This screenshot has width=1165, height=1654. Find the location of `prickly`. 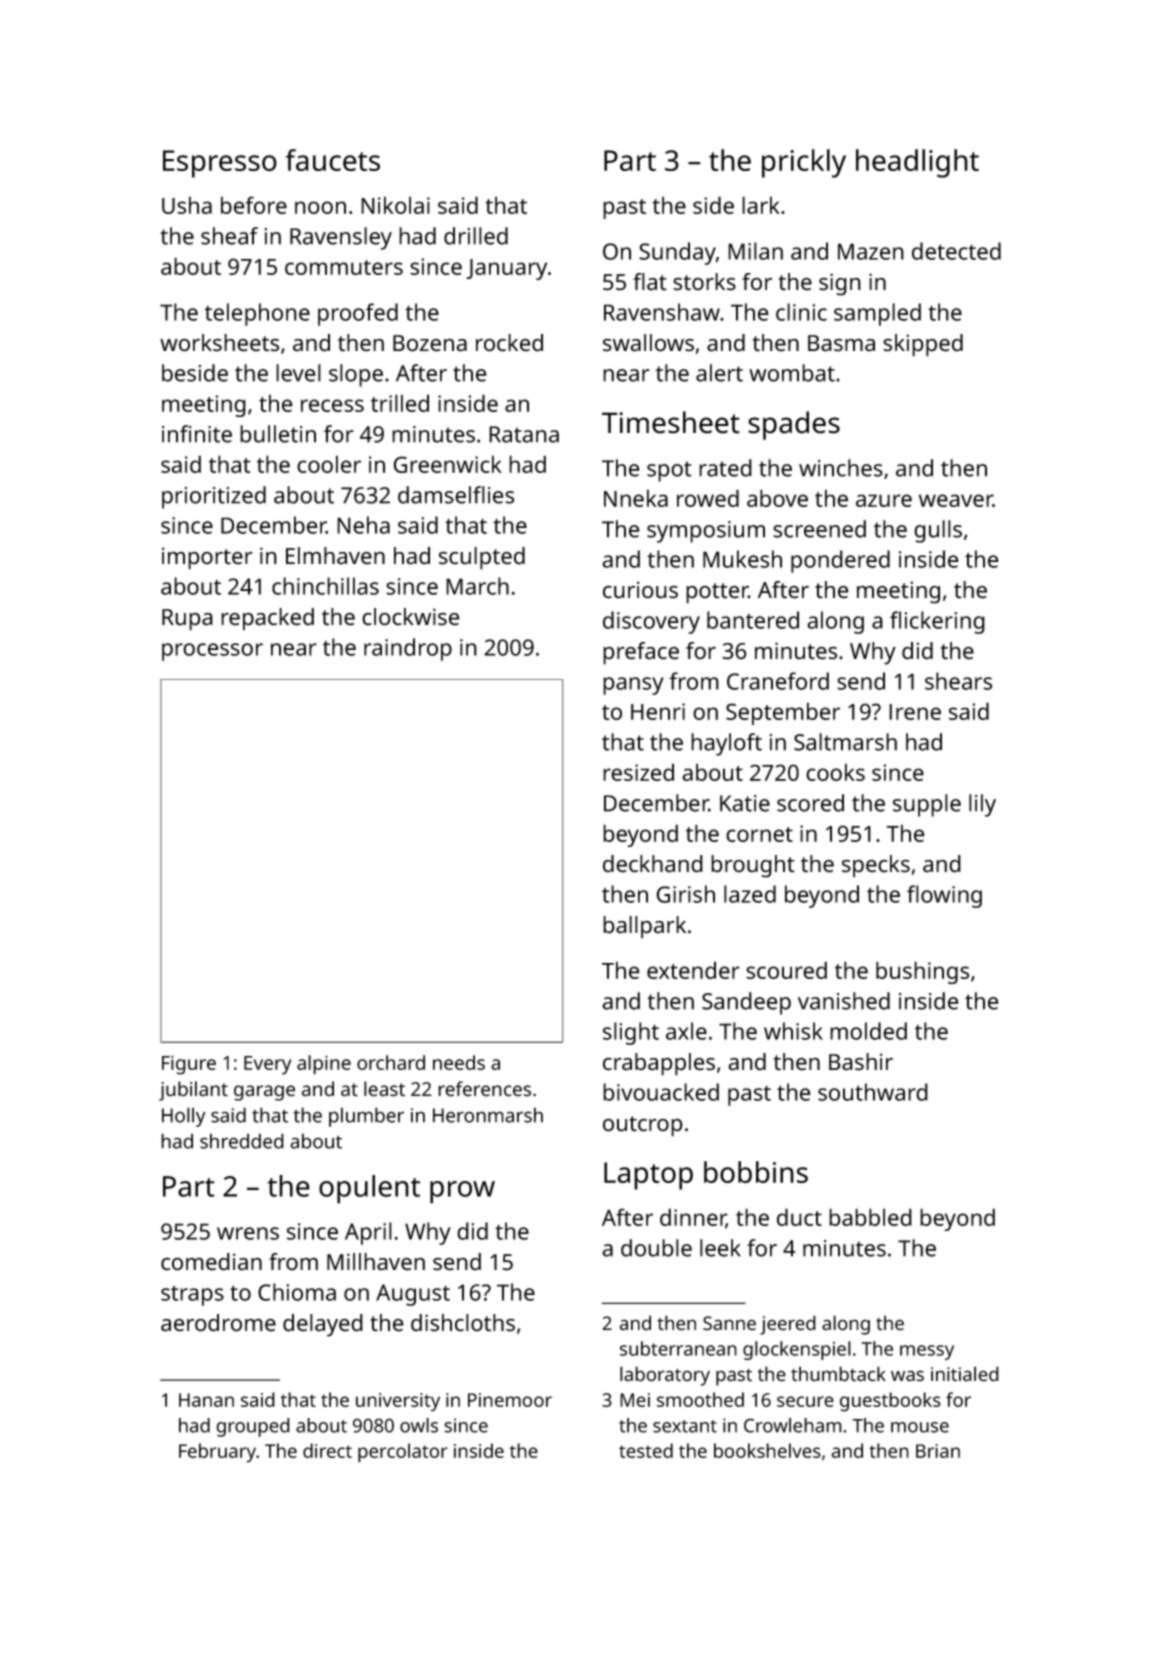

prickly is located at coordinates (804, 163).
